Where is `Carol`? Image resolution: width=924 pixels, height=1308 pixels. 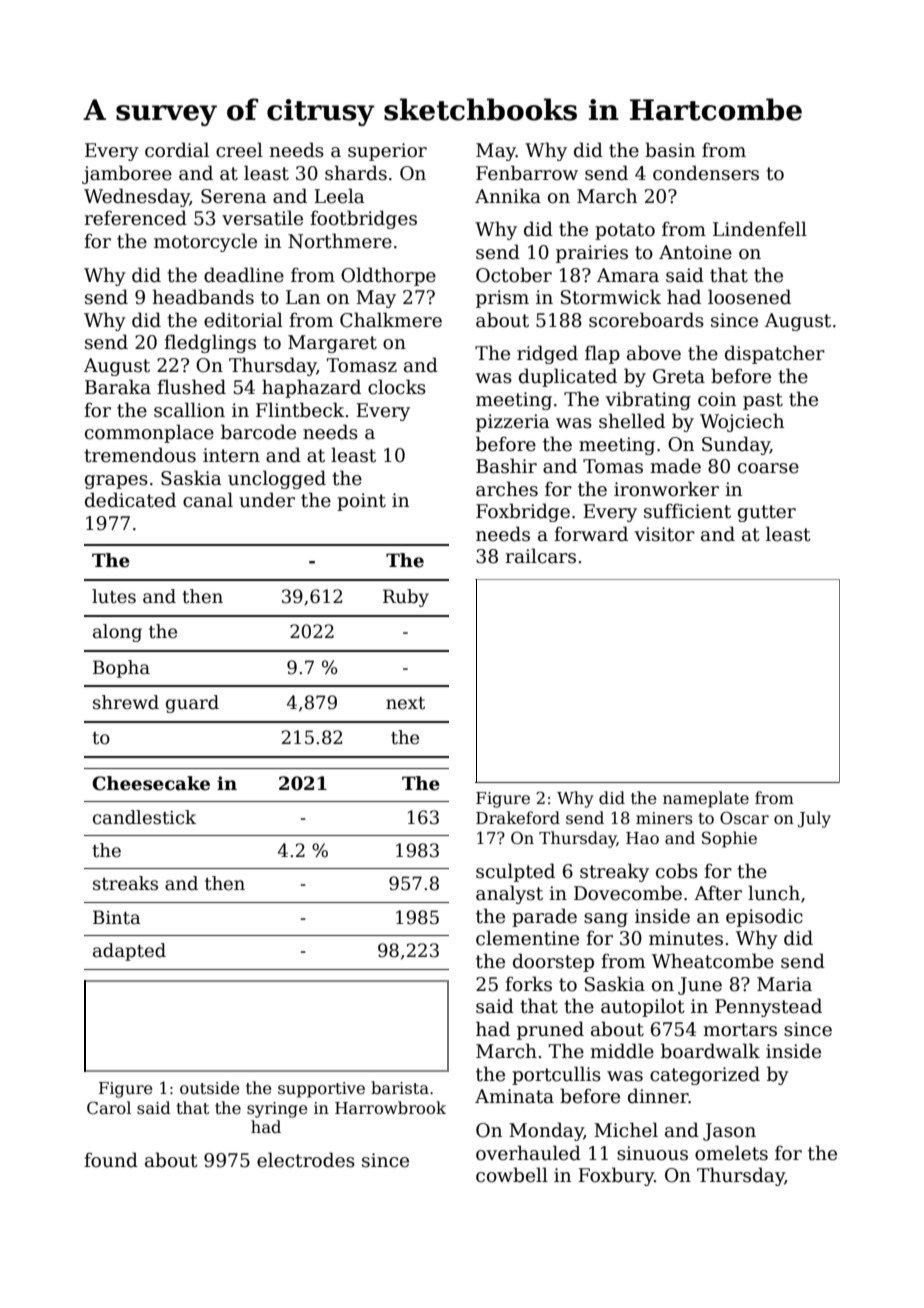 Carol is located at coordinates (109, 1107).
